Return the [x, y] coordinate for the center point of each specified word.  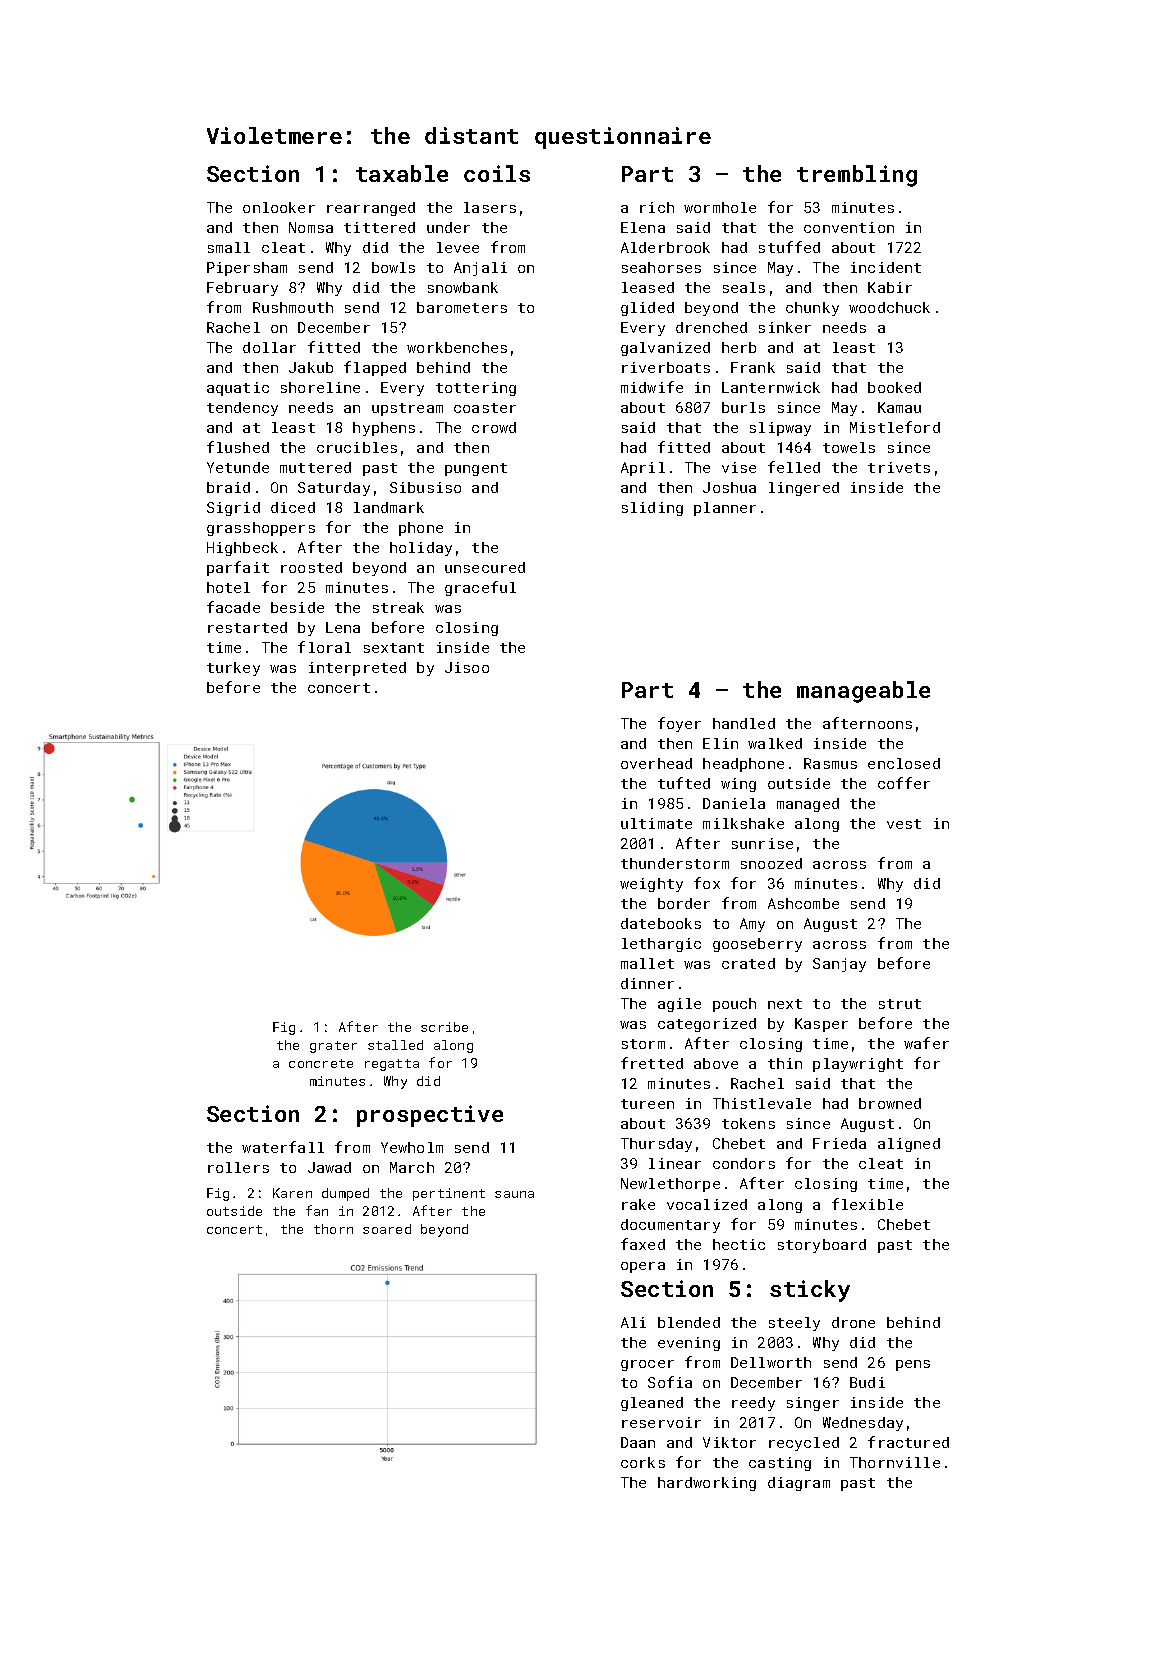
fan [317, 1210]
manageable [863, 692]
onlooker [279, 207]
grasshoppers [261, 529]
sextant [394, 648]
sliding [652, 509]
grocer [647, 1365]
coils [497, 173]
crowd [494, 427]
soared [387, 1229]
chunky [812, 309]
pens [913, 1365]
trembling [857, 176]
